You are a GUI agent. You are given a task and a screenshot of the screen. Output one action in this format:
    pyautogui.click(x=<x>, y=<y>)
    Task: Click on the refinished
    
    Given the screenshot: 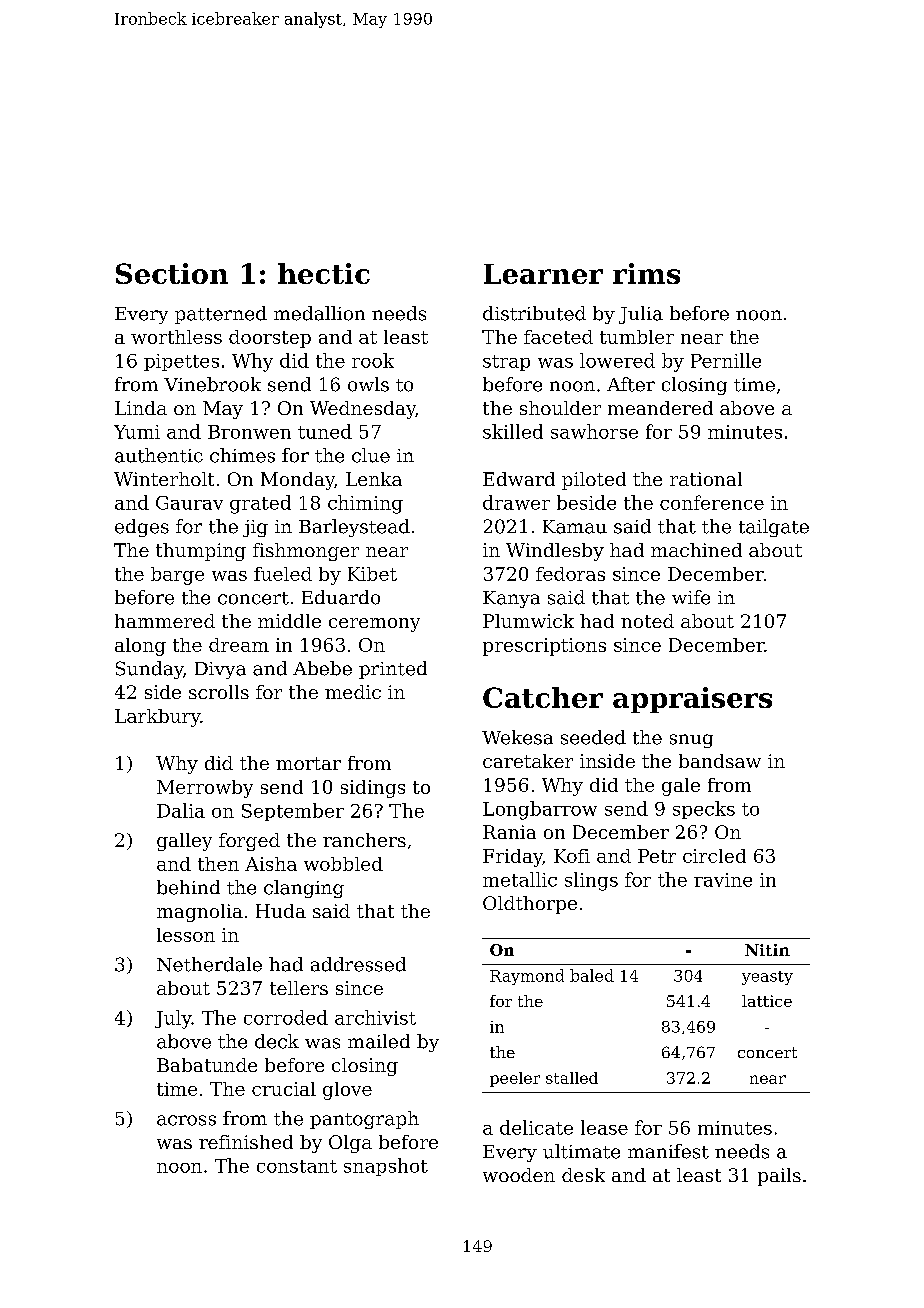 What is the action you would take?
    pyautogui.click(x=246, y=1142)
